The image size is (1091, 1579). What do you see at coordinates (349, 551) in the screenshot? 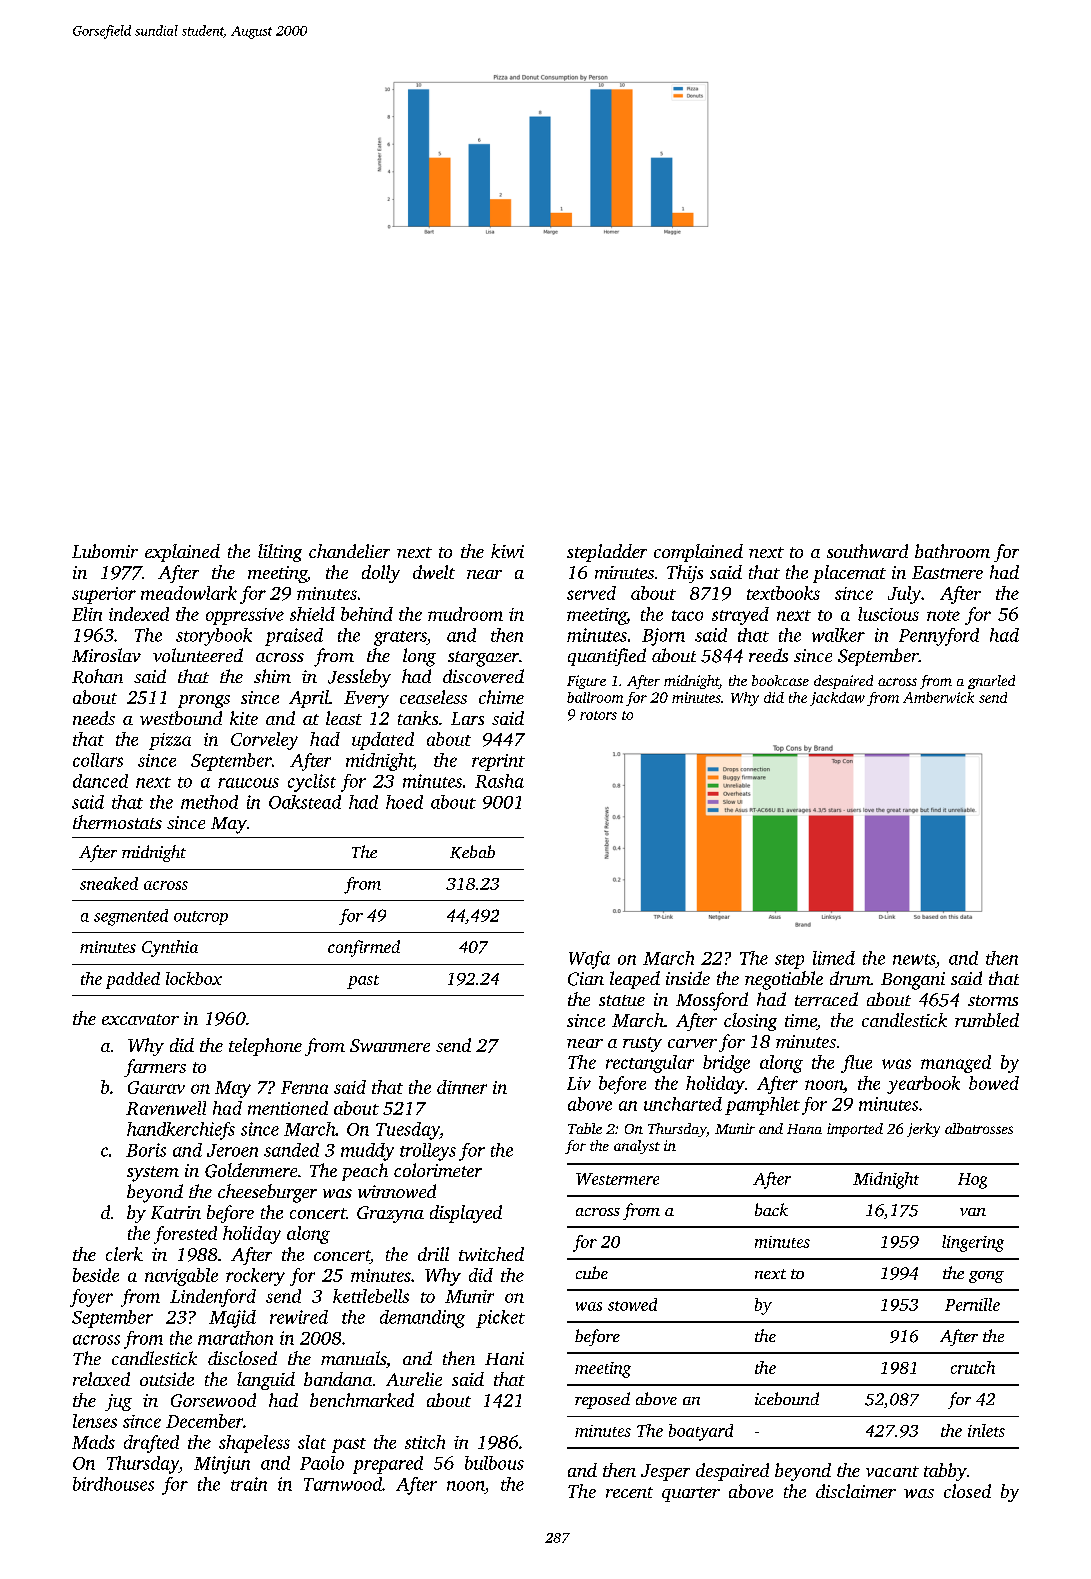
I see `chandelier` at bounding box center [349, 551].
